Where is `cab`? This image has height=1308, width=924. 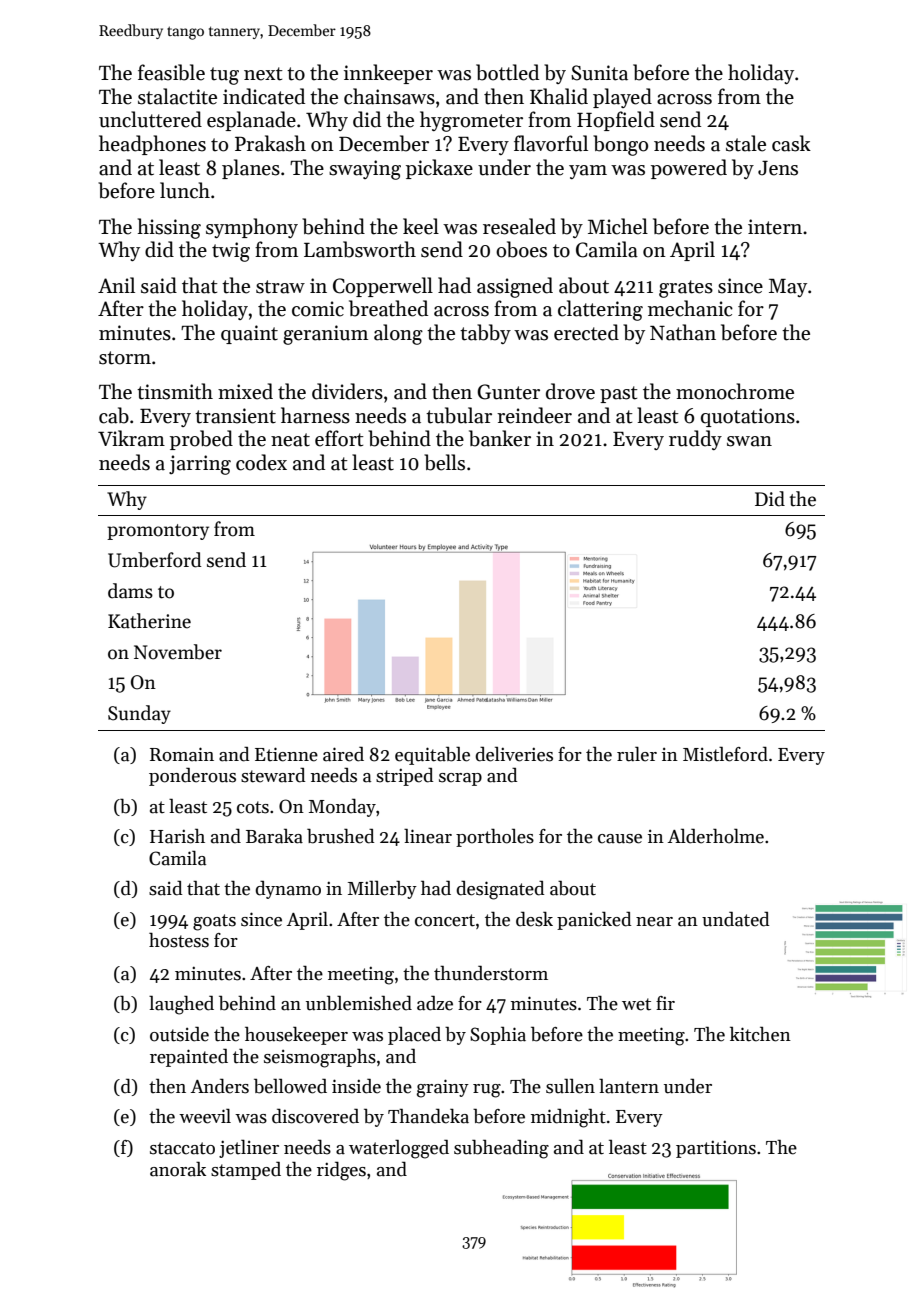 cab is located at coordinates (114, 415).
